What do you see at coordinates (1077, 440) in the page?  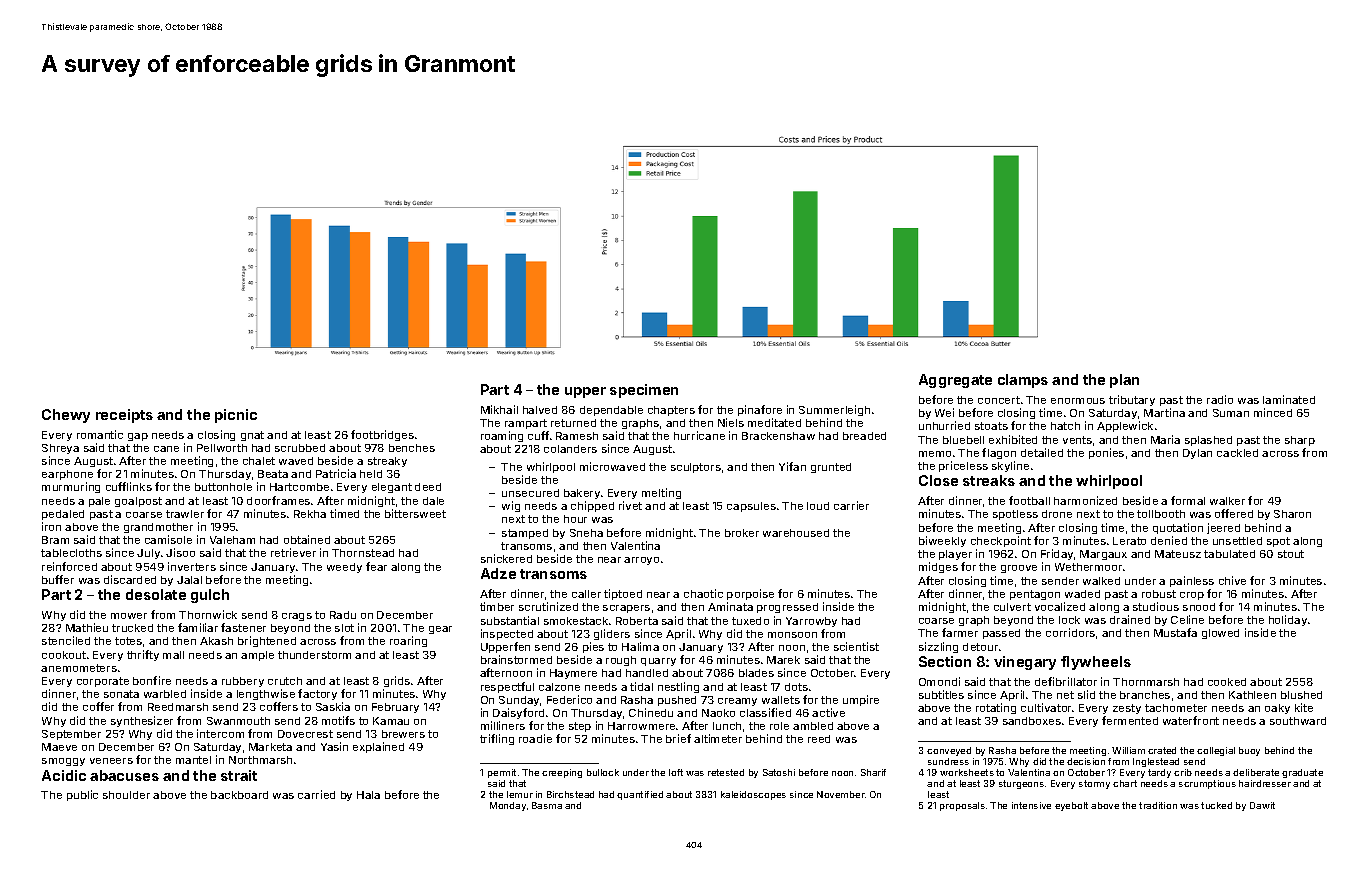 I see `vents` at bounding box center [1077, 440].
